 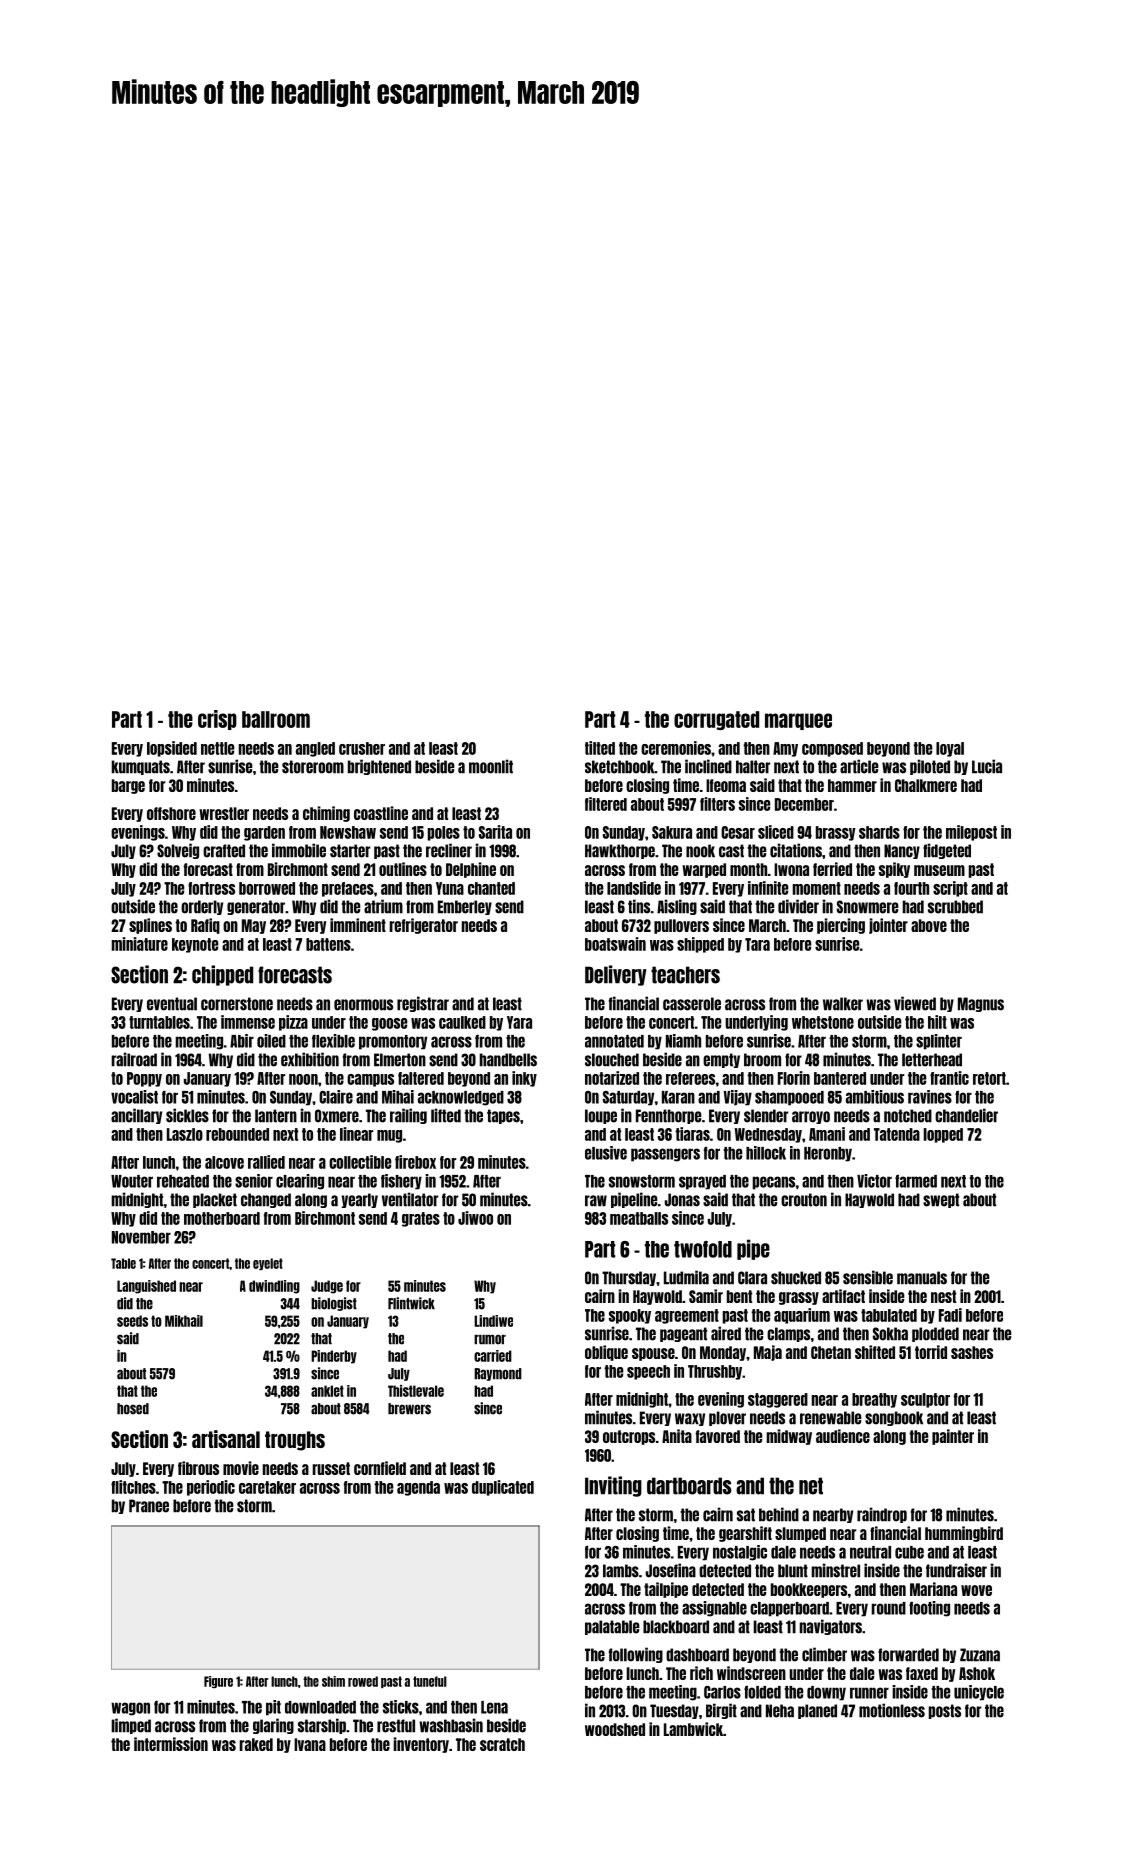 I want to click on tuneful, so click(x=430, y=1681).
